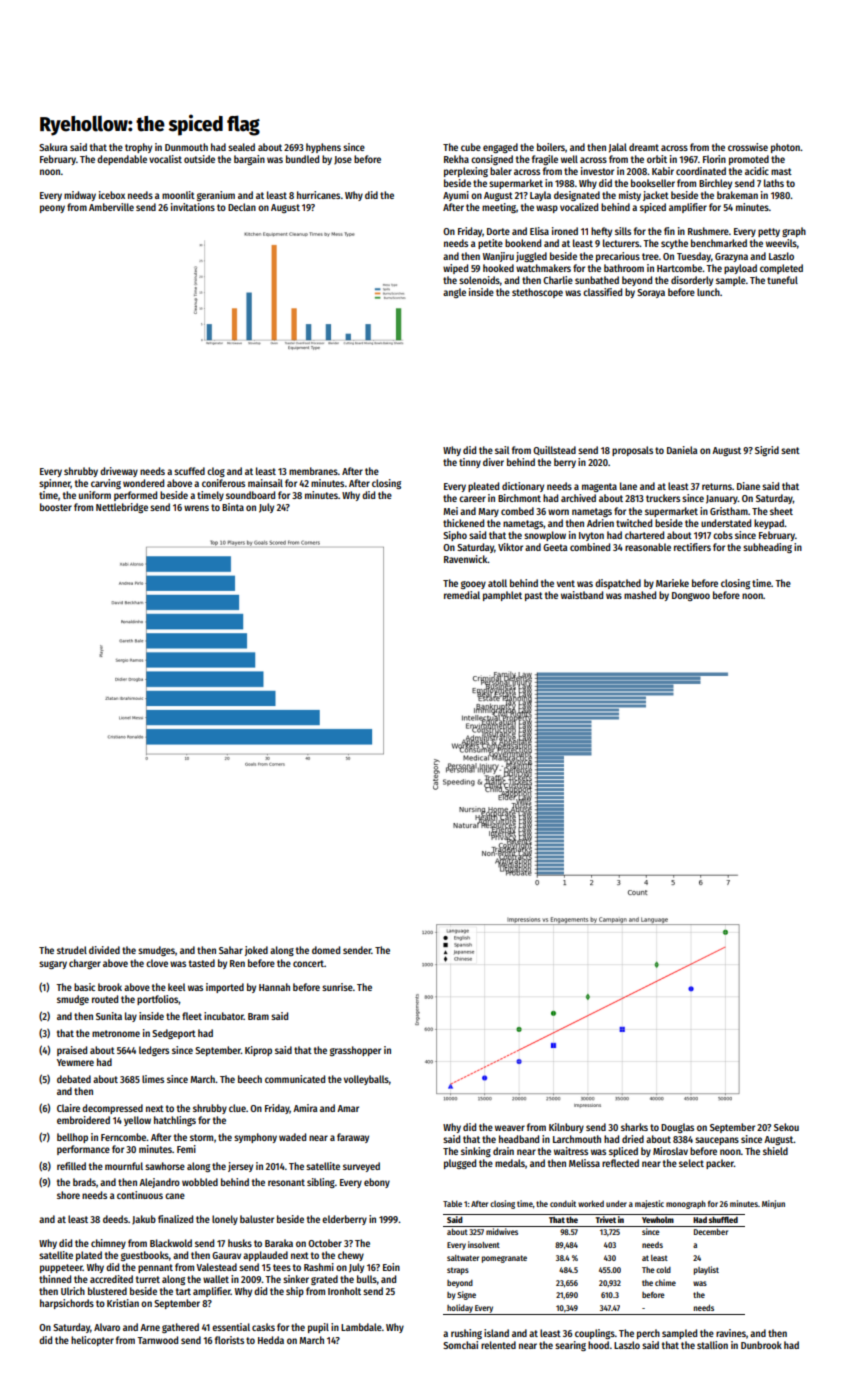 This page has width=849, height=1400. What do you see at coordinates (708, 292) in the page?
I see `lunch` at bounding box center [708, 292].
